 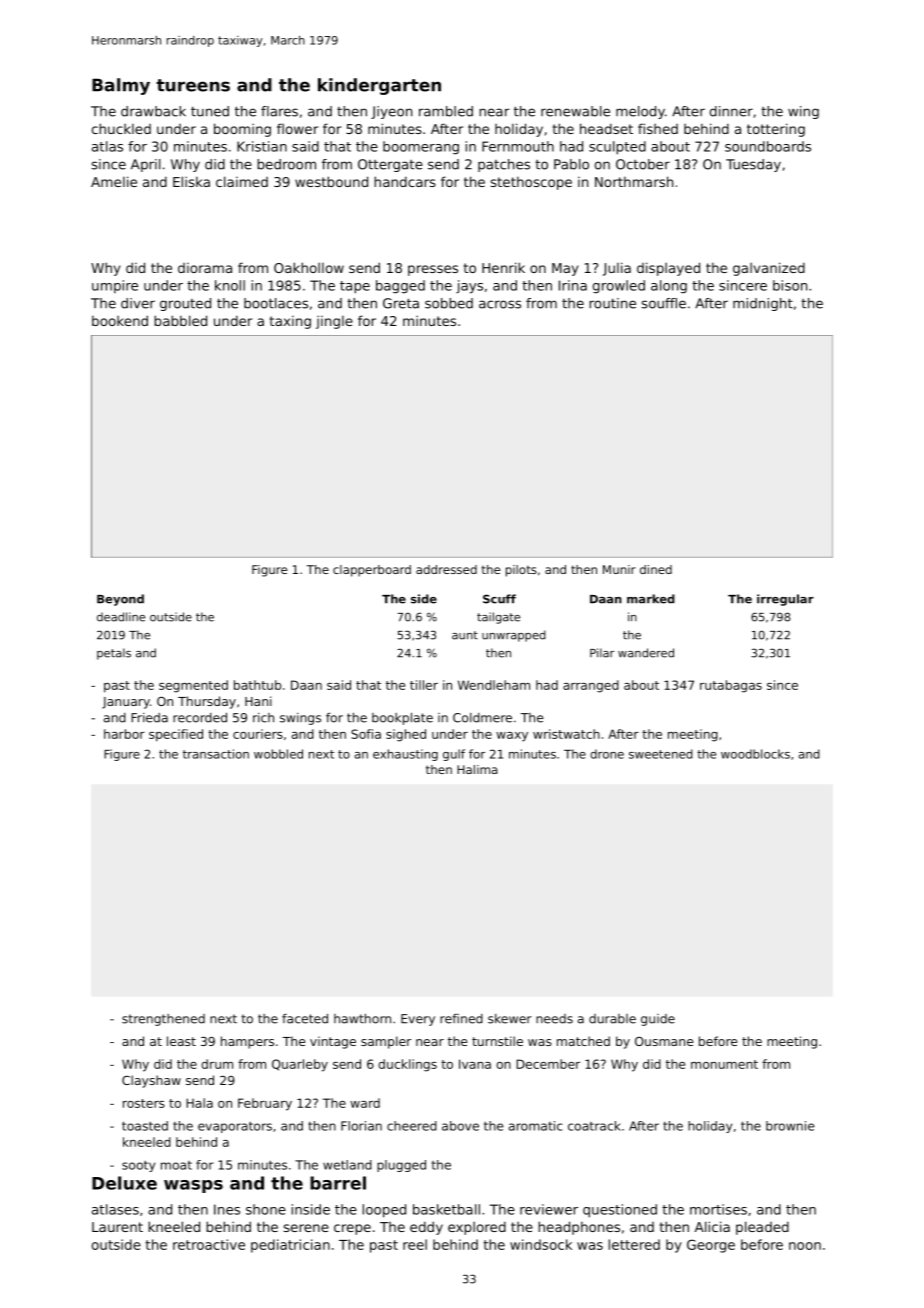 What do you see at coordinates (591, 686) in the document?
I see `arranged` at bounding box center [591, 686].
